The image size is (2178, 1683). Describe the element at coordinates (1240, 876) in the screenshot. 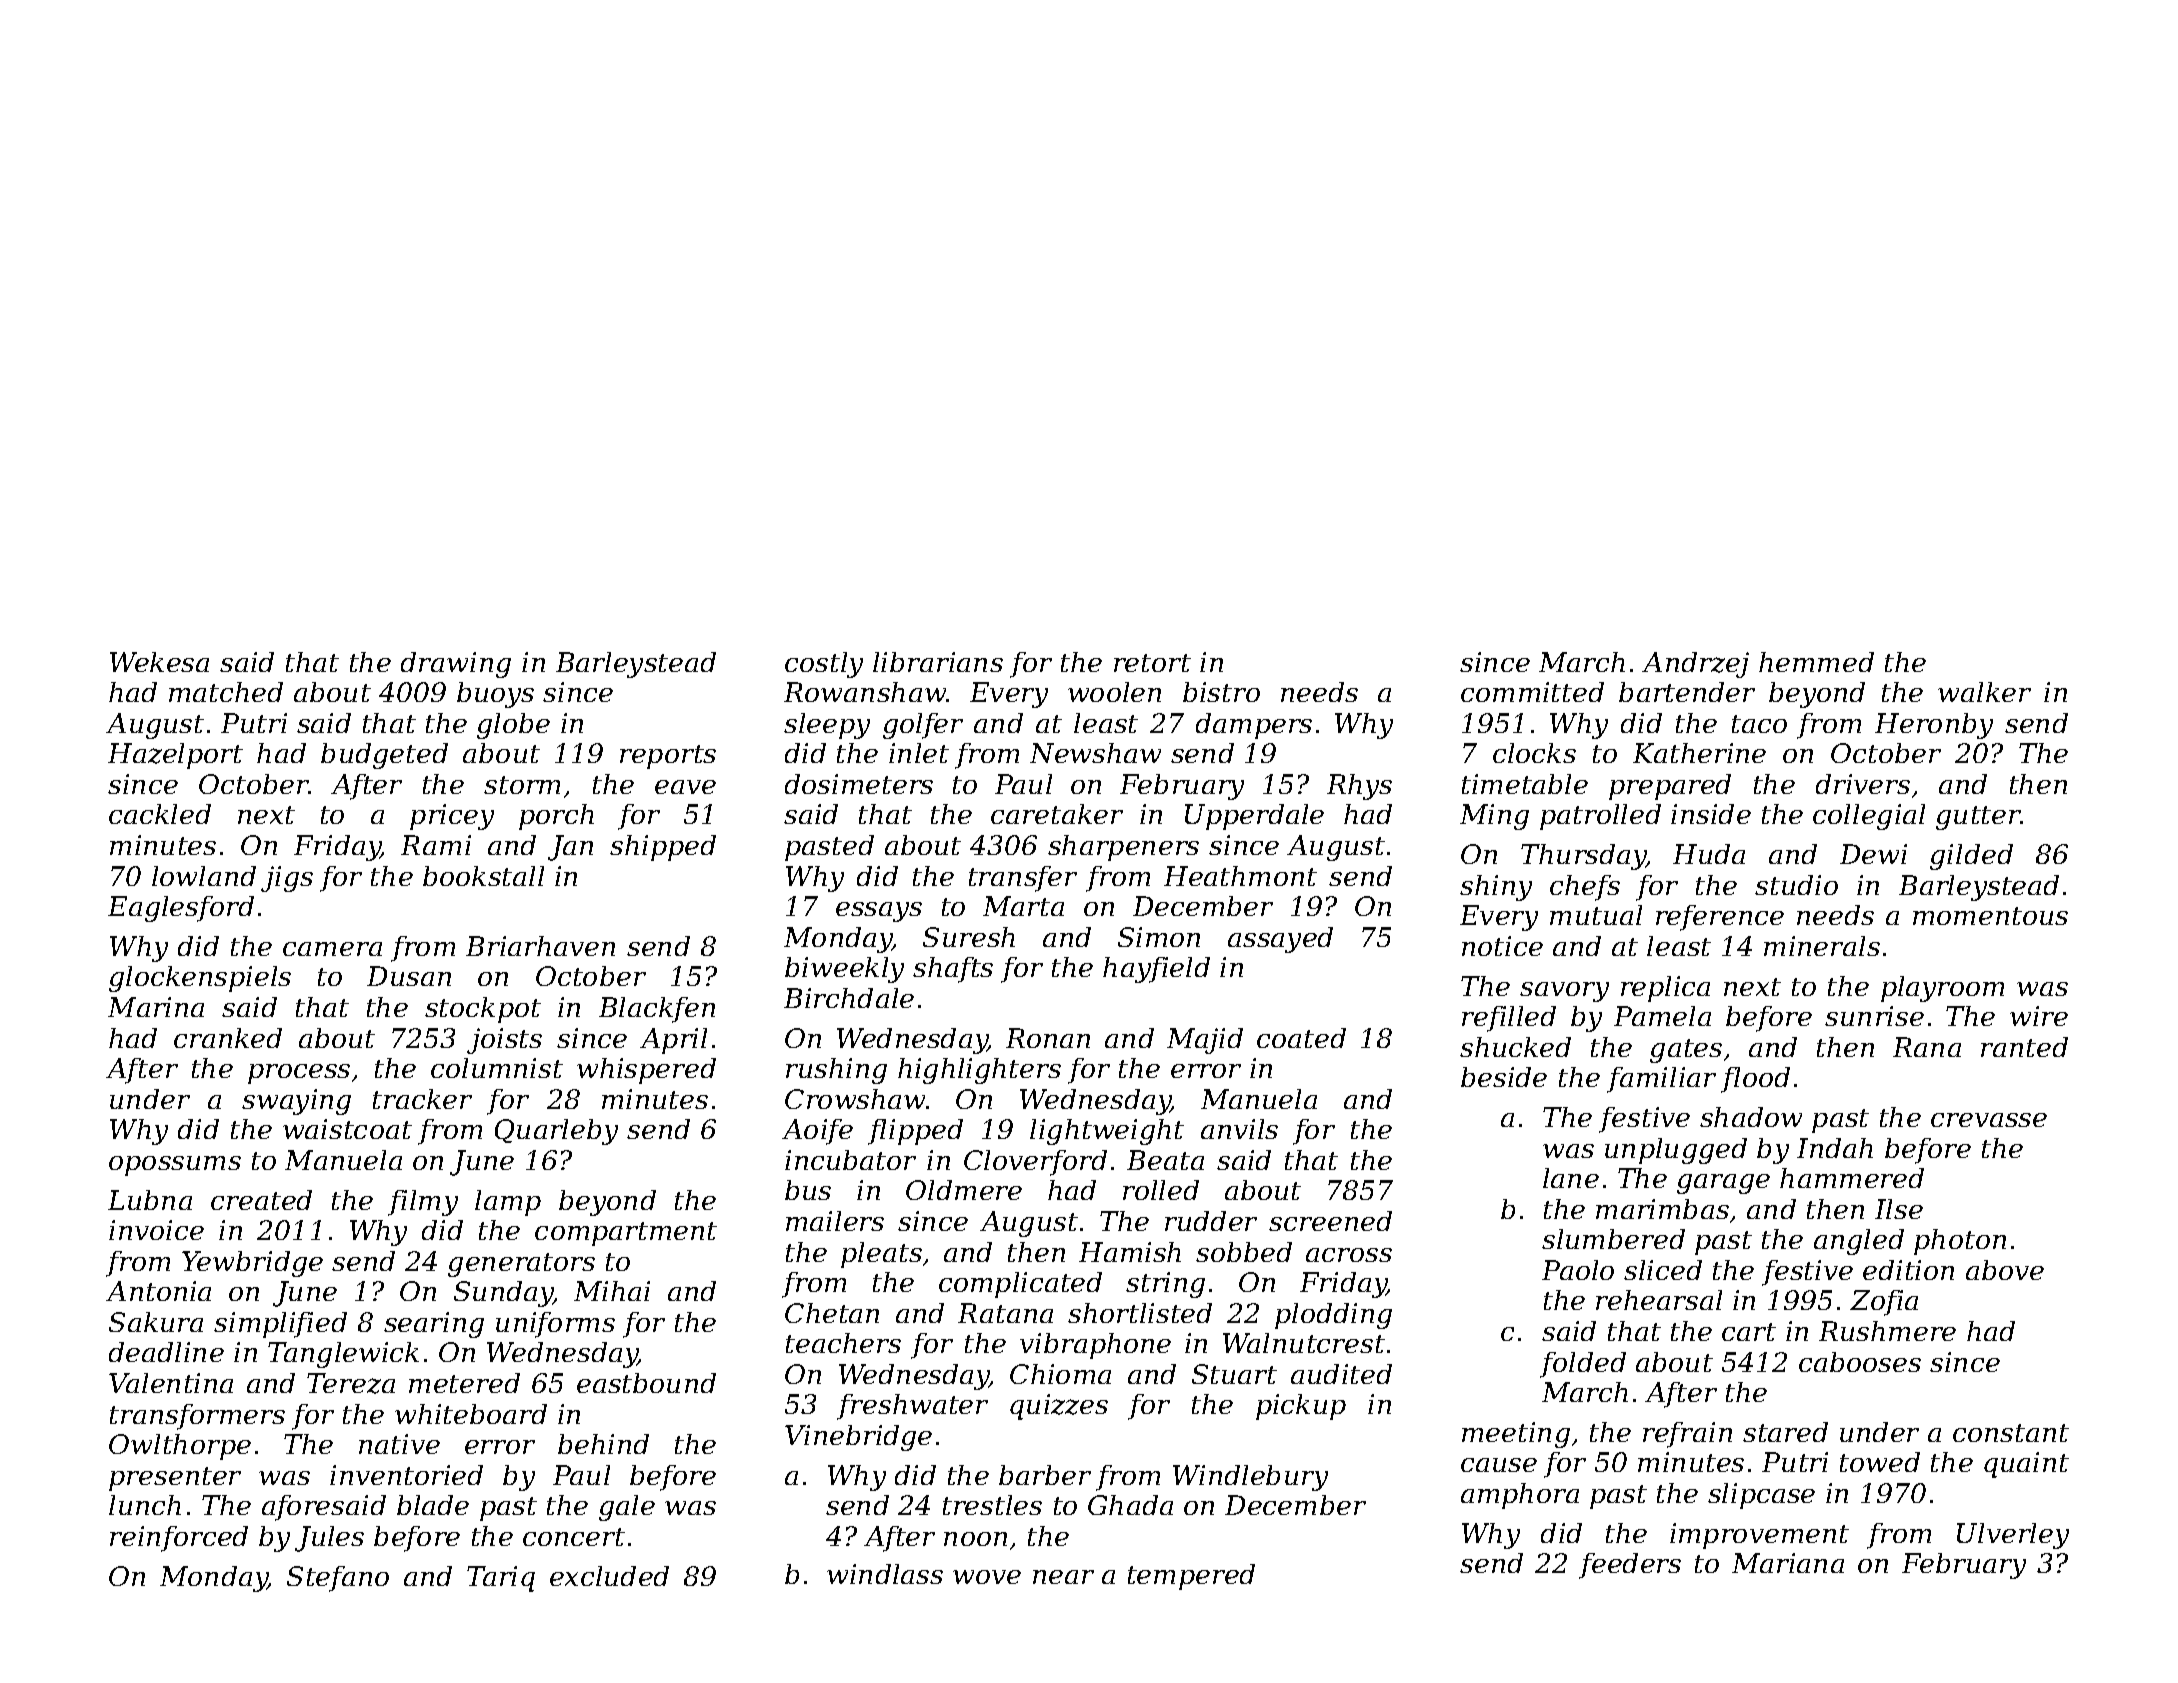

I see `Heathmont` at that location.
